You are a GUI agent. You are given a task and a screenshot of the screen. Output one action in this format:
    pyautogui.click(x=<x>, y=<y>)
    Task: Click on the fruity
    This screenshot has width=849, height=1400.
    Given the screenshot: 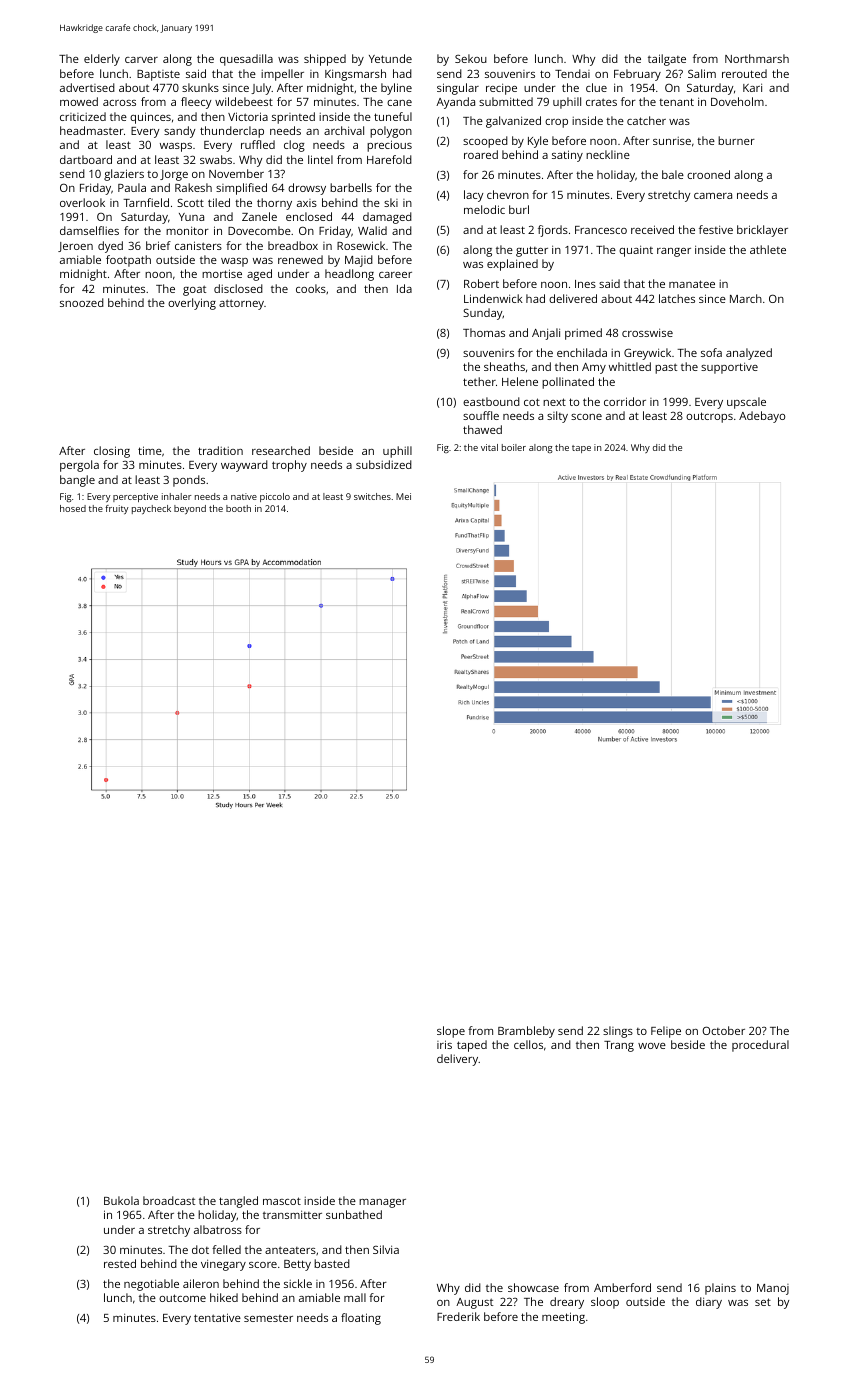 What is the action you would take?
    pyautogui.click(x=117, y=509)
